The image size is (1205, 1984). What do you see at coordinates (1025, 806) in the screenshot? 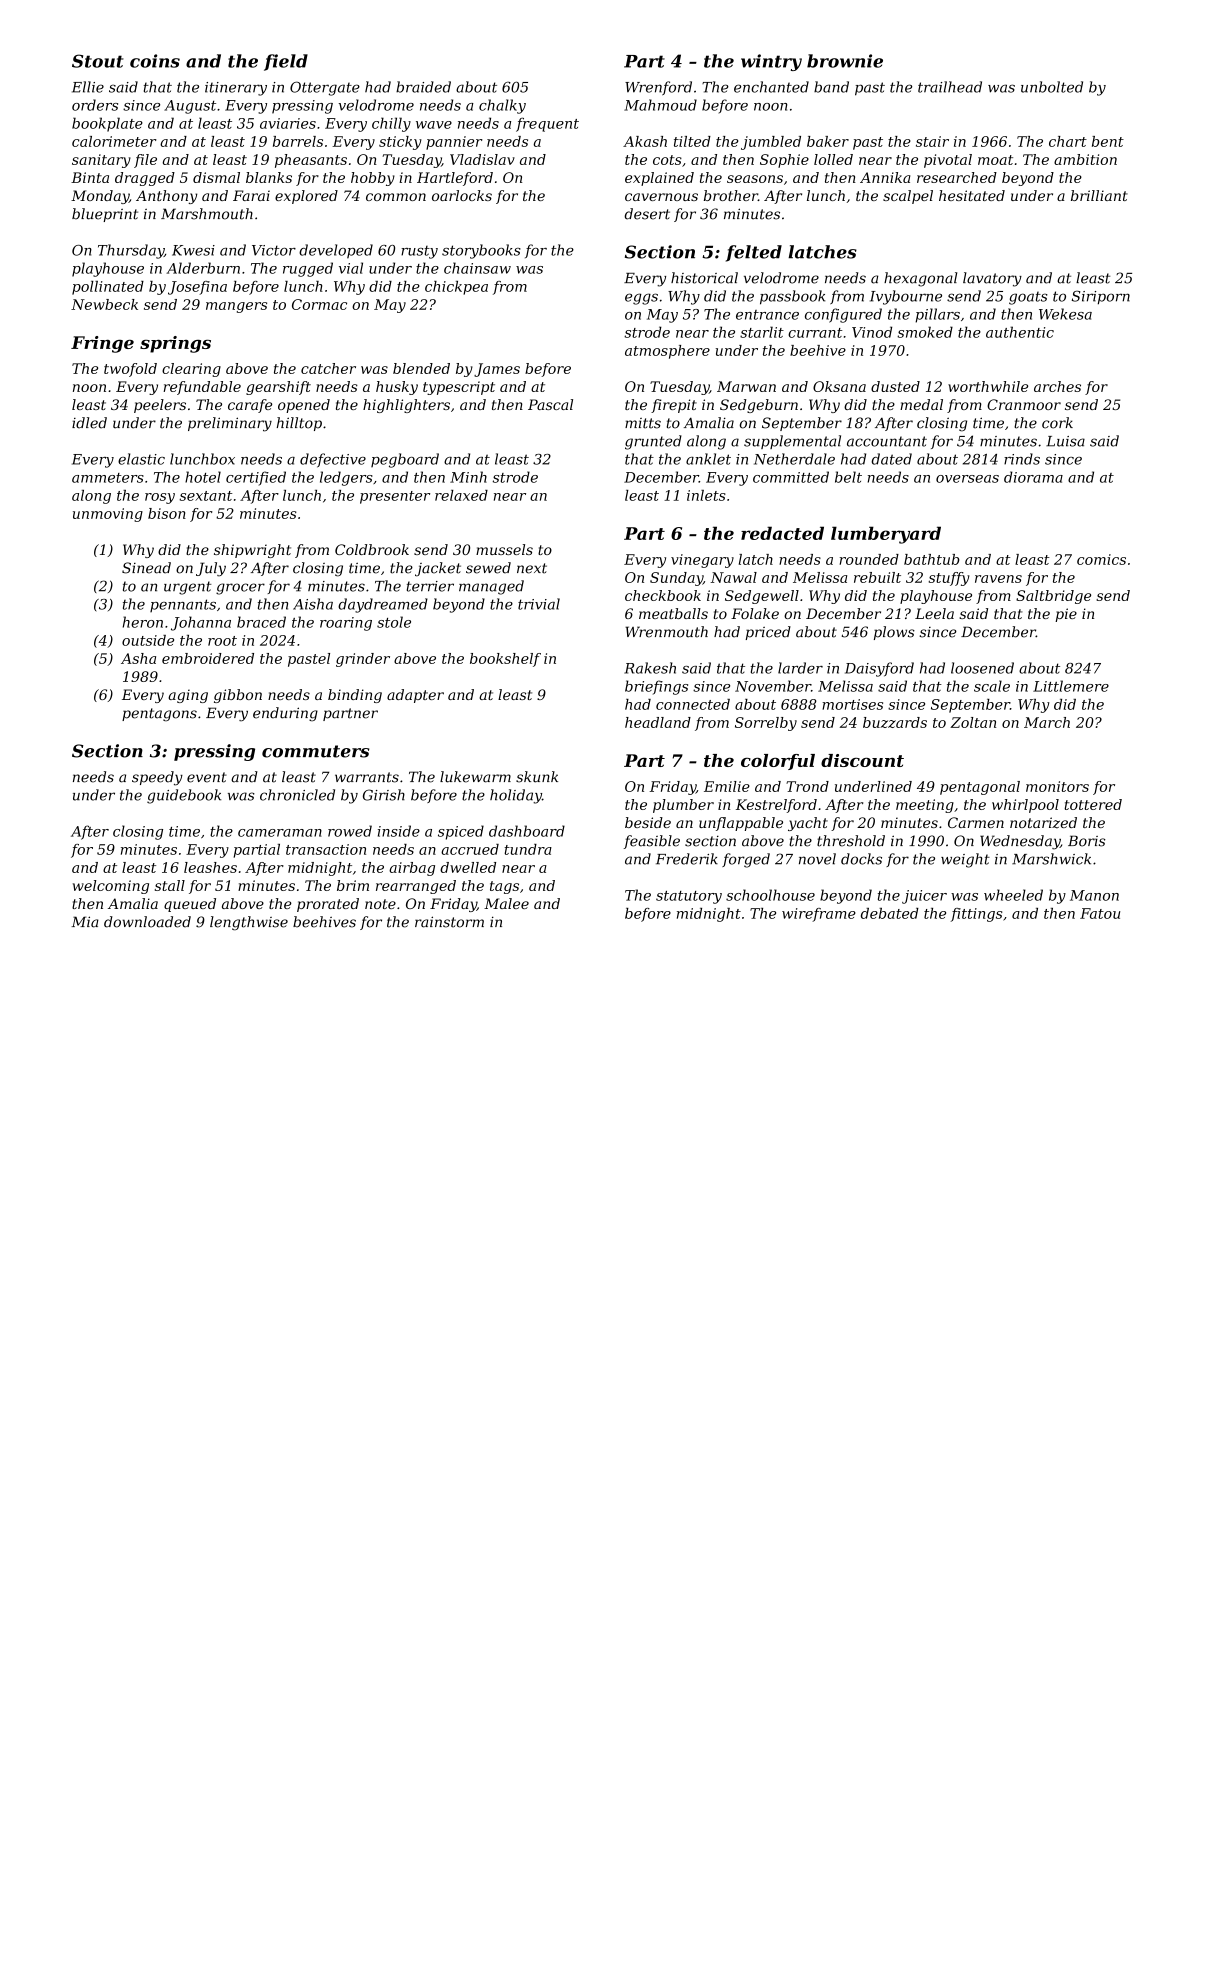
I see `whirlpool` at bounding box center [1025, 806].
